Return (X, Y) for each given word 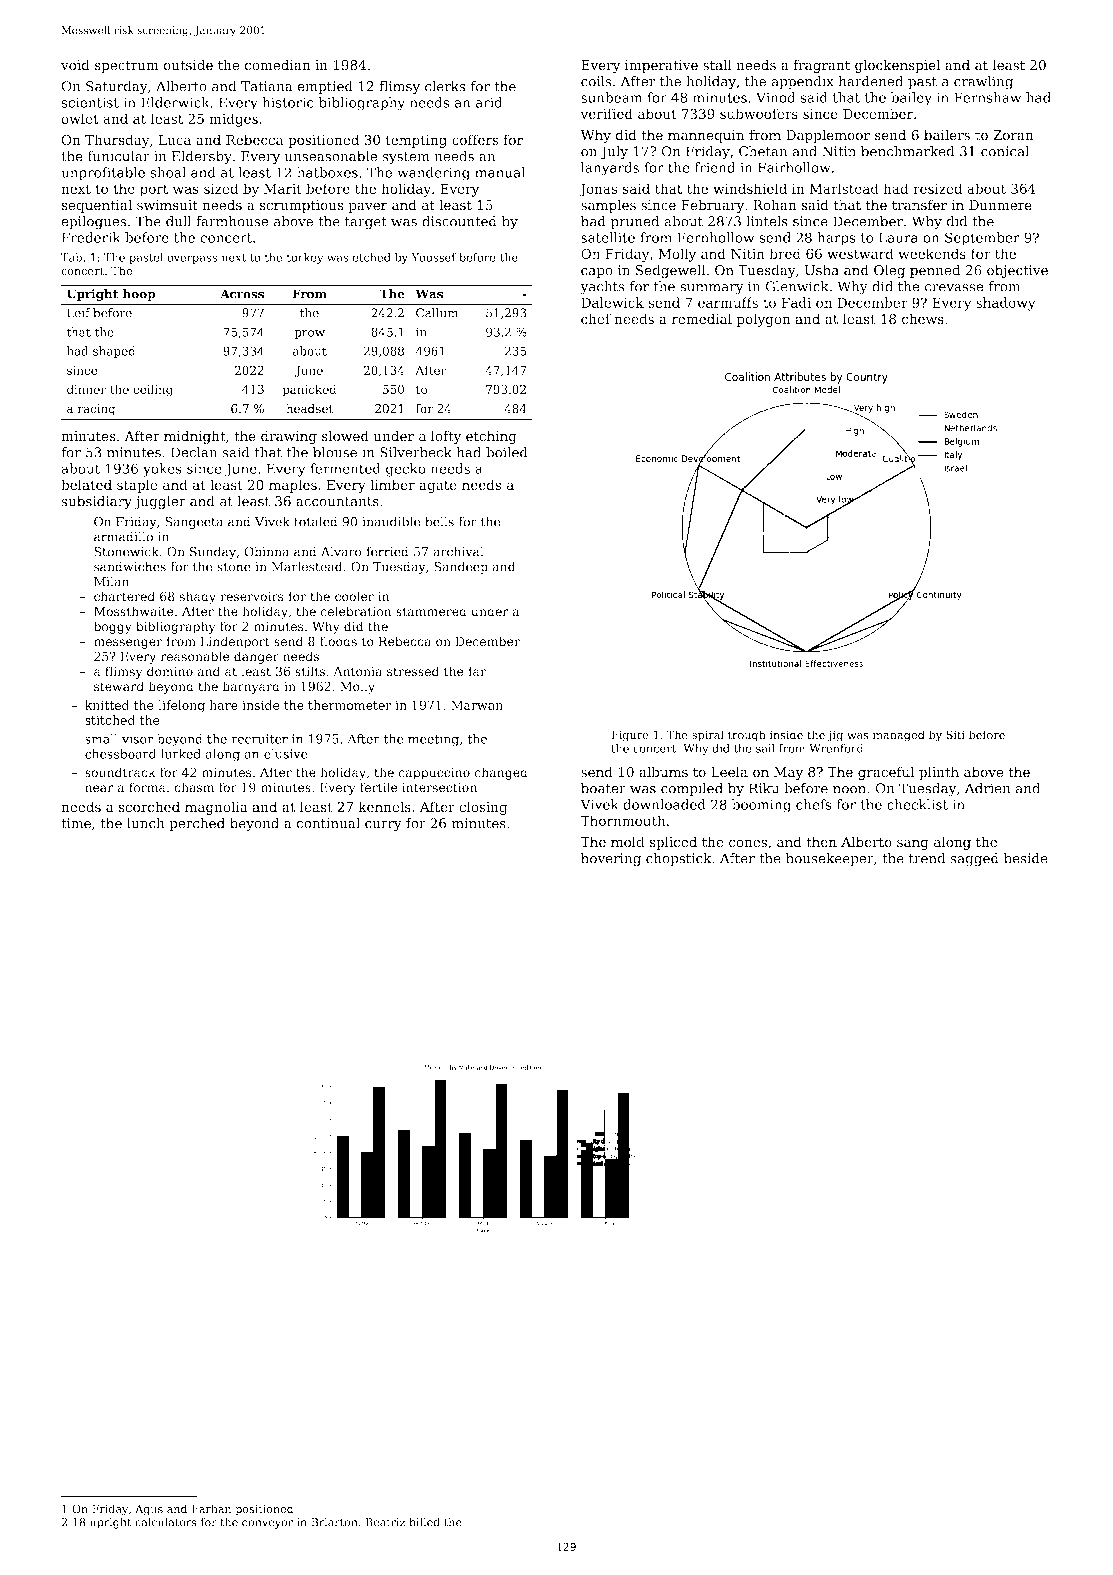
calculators (166, 1522)
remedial (702, 318)
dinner (86, 389)
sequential (96, 206)
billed (425, 1522)
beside (1026, 858)
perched (197, 824)
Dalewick (612, 302)
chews (923, 319)
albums (663, 772)
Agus (149, 1510)
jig (835, 736)
